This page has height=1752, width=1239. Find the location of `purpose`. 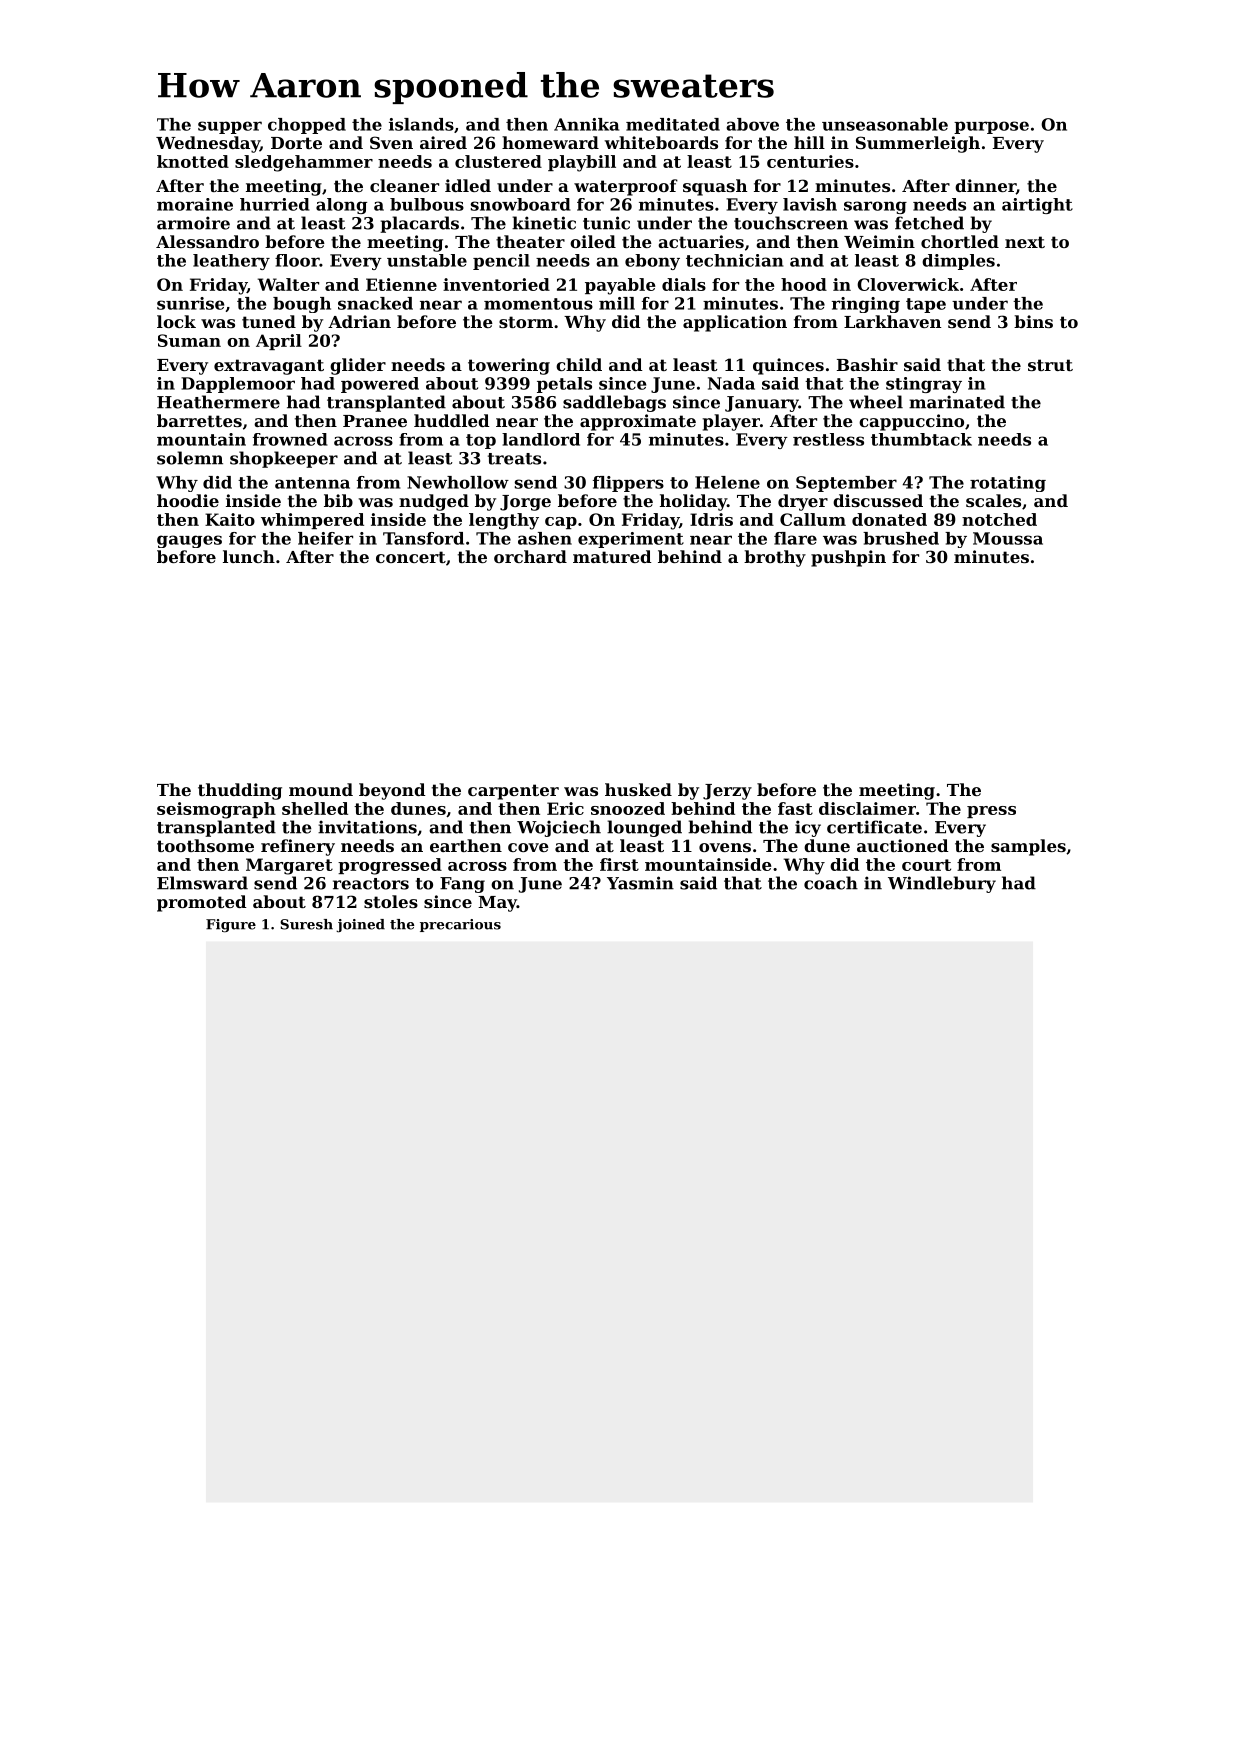

purpose is located at coordinates (991, 127).
